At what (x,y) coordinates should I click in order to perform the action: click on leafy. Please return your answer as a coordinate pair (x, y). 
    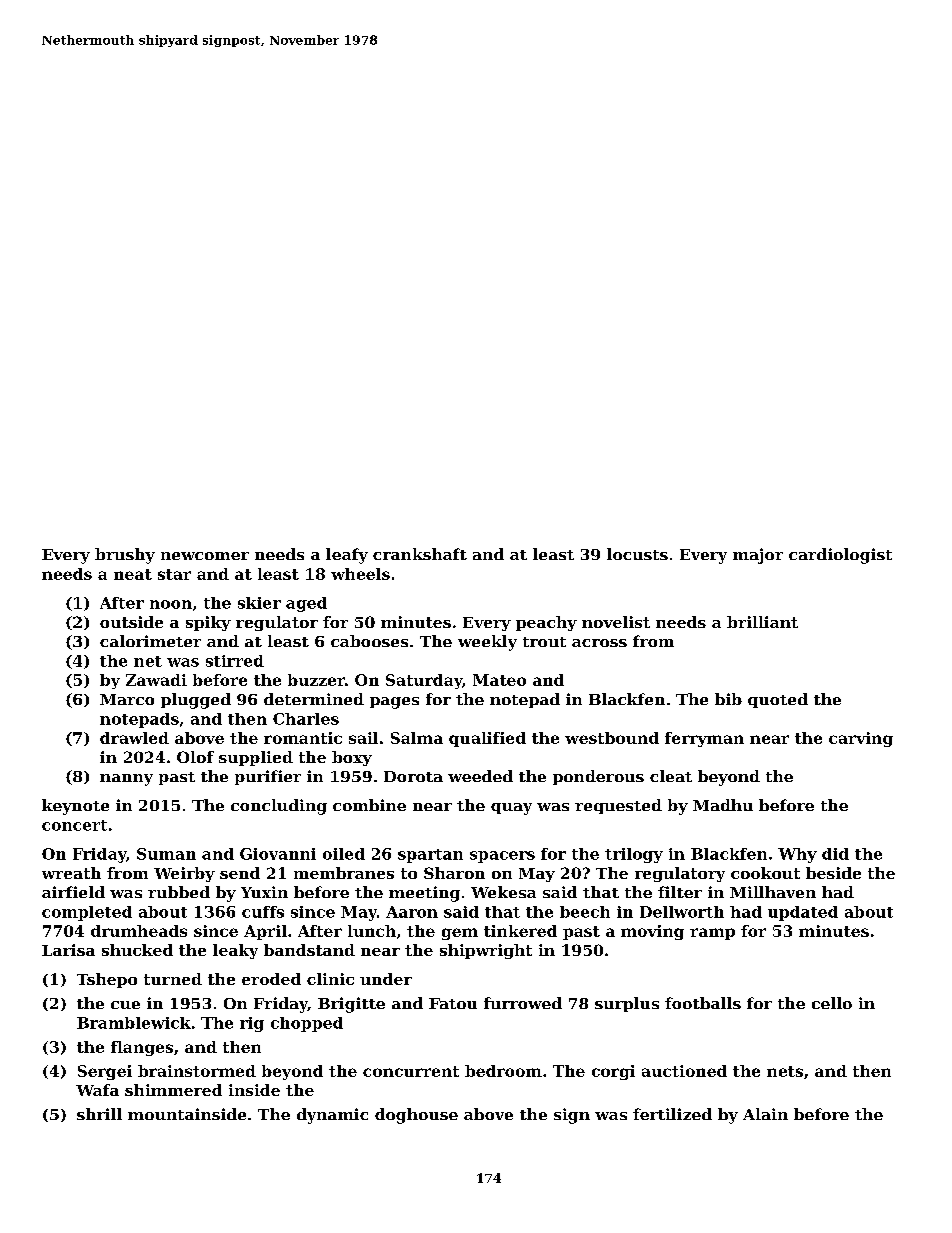
    Looking at the image, I should click on (347, 556).
